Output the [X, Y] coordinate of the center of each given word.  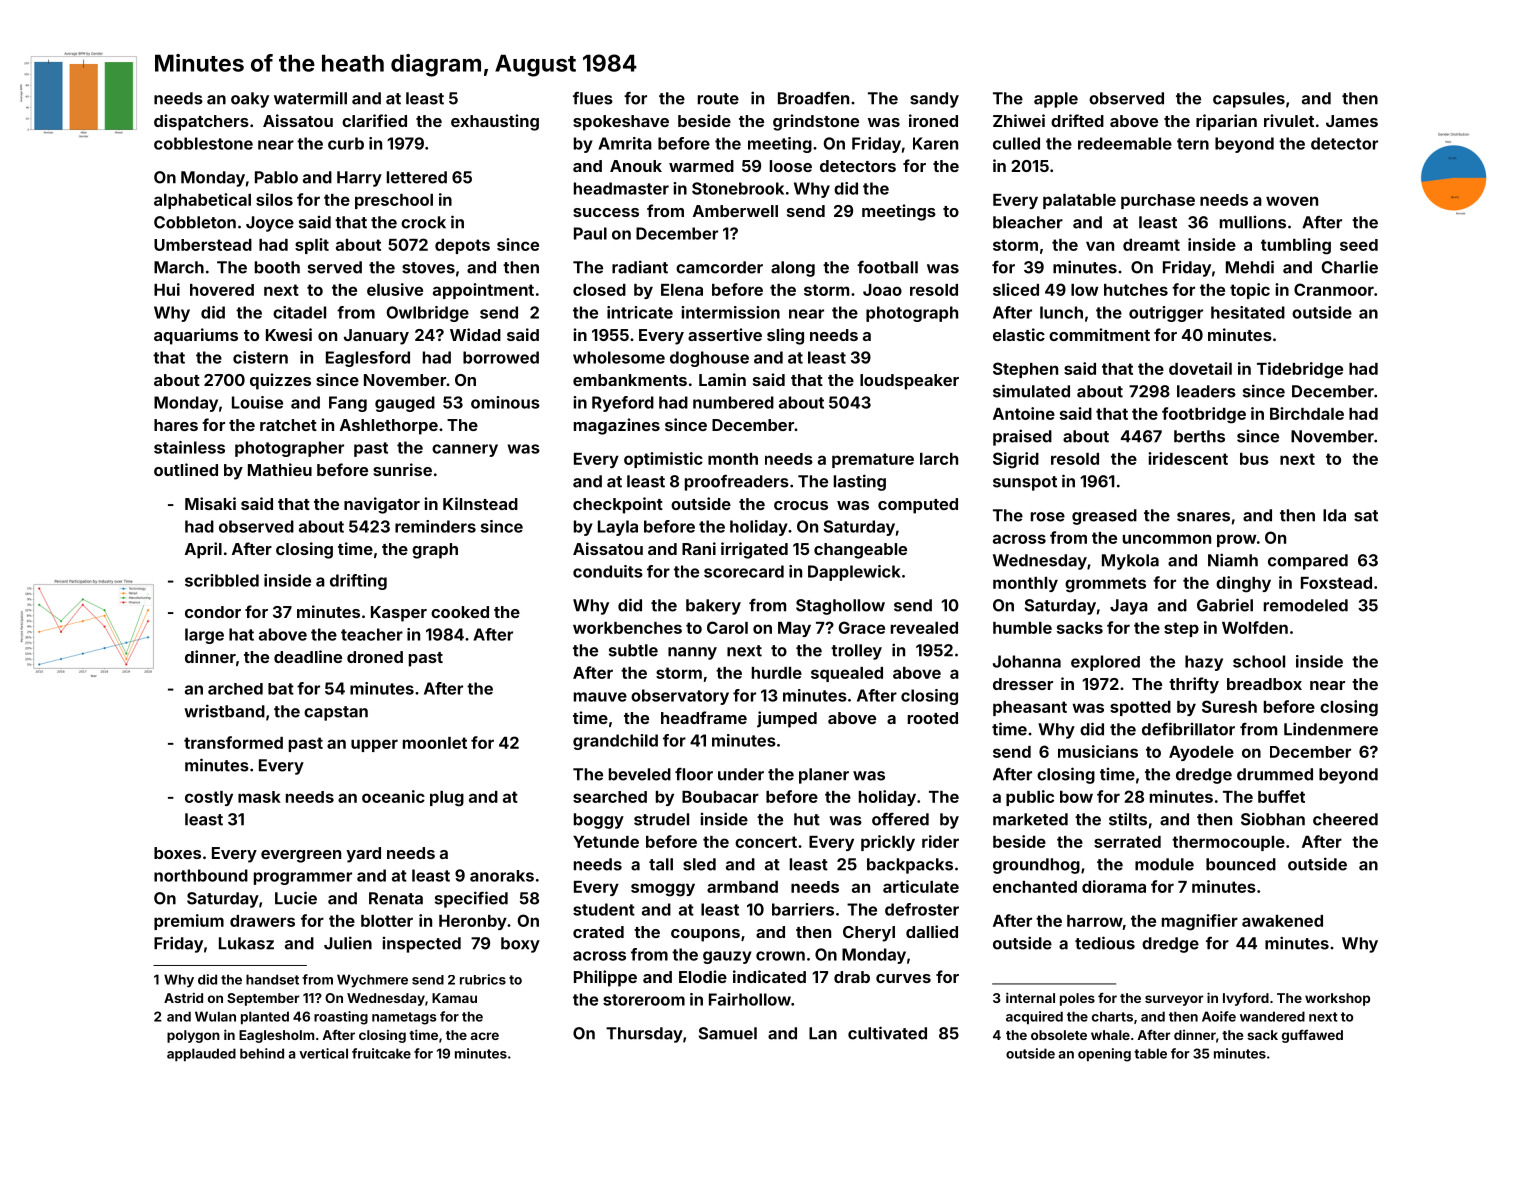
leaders [1206, 391]
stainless [189, 447]
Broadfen [813, 98]
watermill [310, 98]
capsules [1249, 100]
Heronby [473, 922]
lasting [860, 482]
